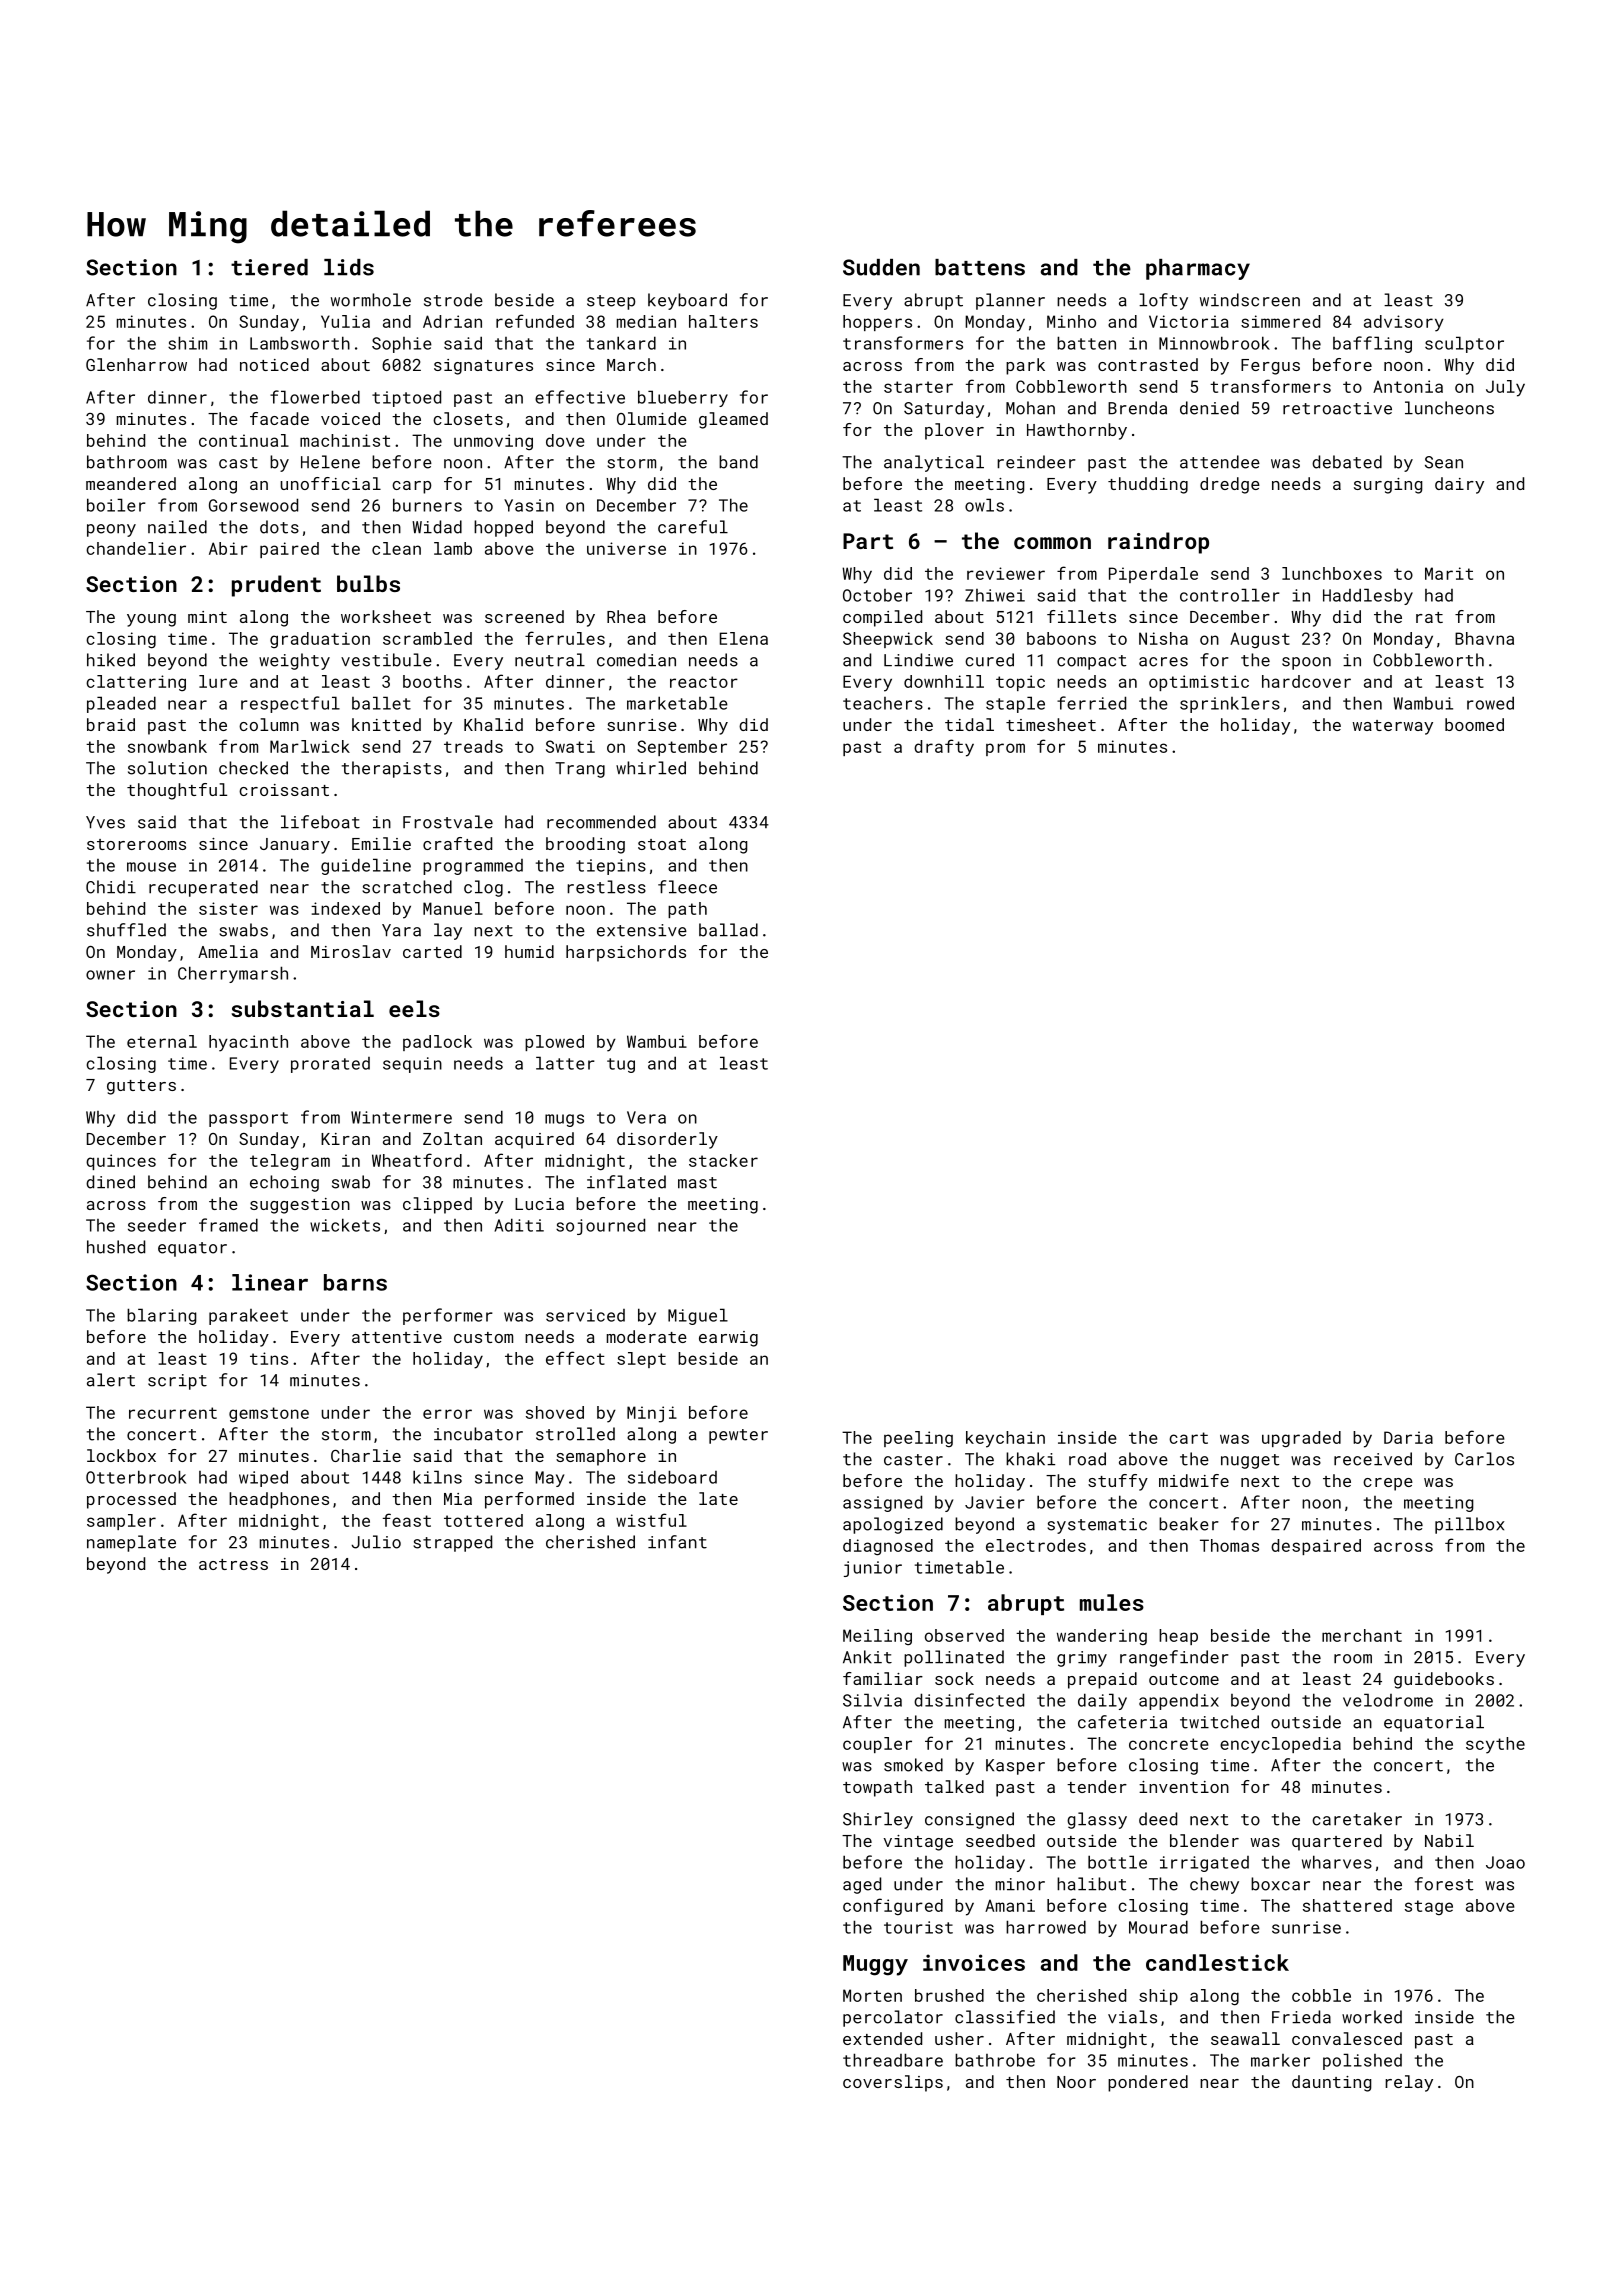  Describe the element at coordinates (1230, 485) in the screenshot. I see `dredge` at that location.
